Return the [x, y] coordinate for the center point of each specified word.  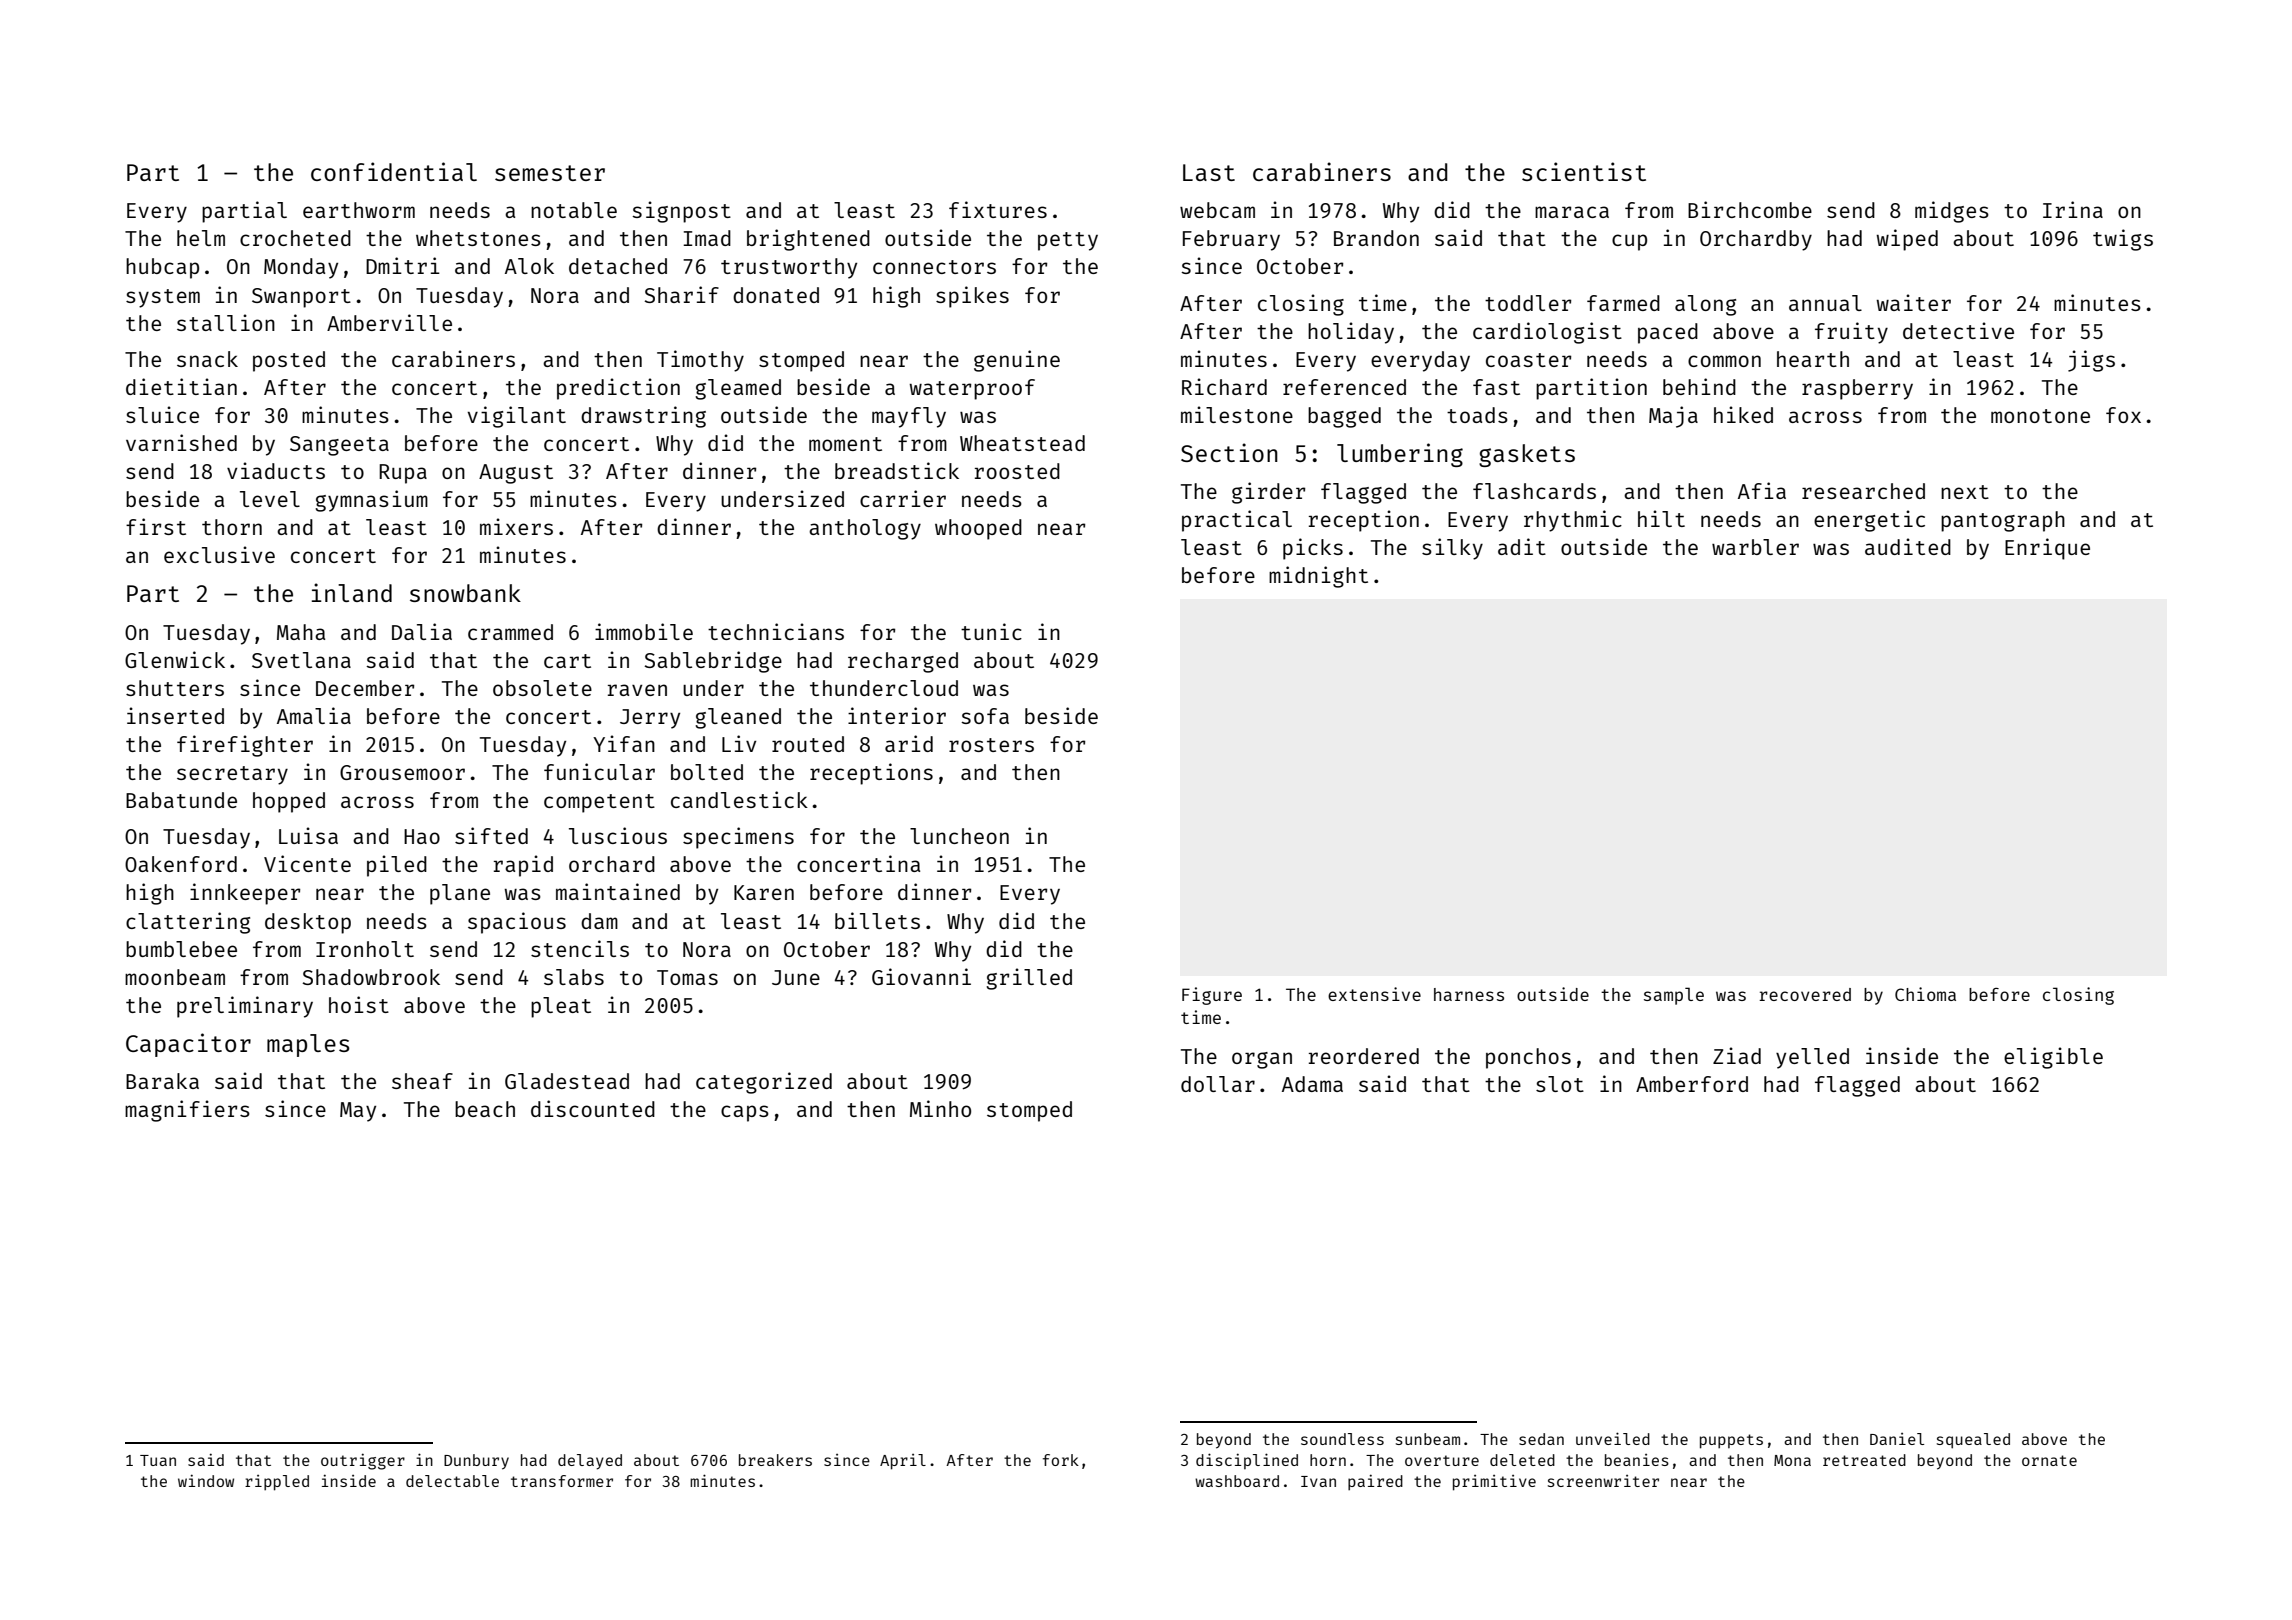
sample [1674, 996]
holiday [1351, 333]
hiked [1743, 414]
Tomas [687, 977]
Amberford [1692, 1084]
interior [897, 715]
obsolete [542, 688]
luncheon [959, 836]
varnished [181, 442]
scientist [1584, 171]
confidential [394, 171]
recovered [1805, 994]
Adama [1312, 1084]
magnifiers [187, 1111]
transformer [562, 1481]
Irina [2073, 209]
